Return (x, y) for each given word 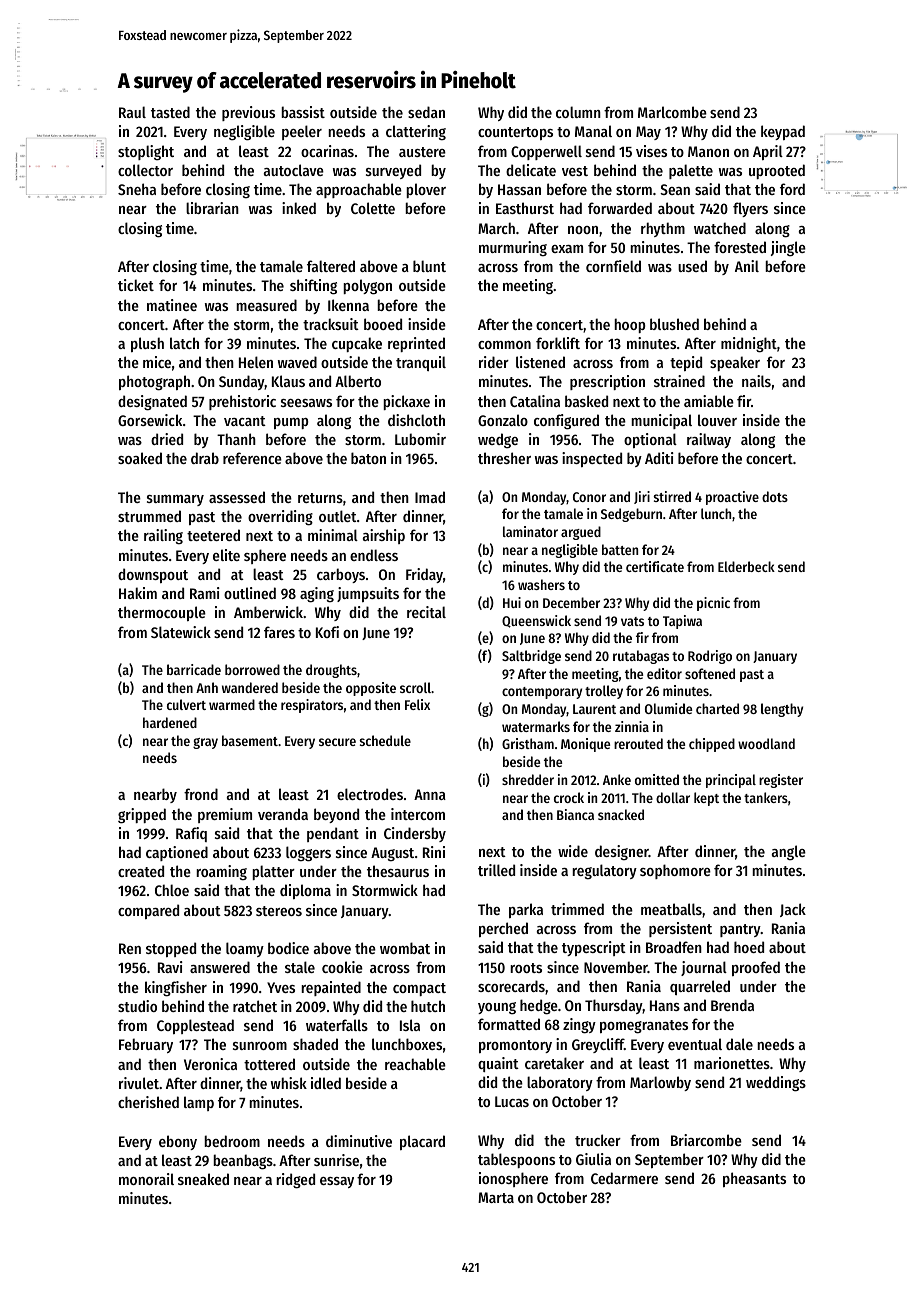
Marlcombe (672, 112)
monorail (146, 1179)
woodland (766, 743)
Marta (496, 1197)
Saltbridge (531, 657)
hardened (170, 722)
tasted (170, 112)
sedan (426, 112)
